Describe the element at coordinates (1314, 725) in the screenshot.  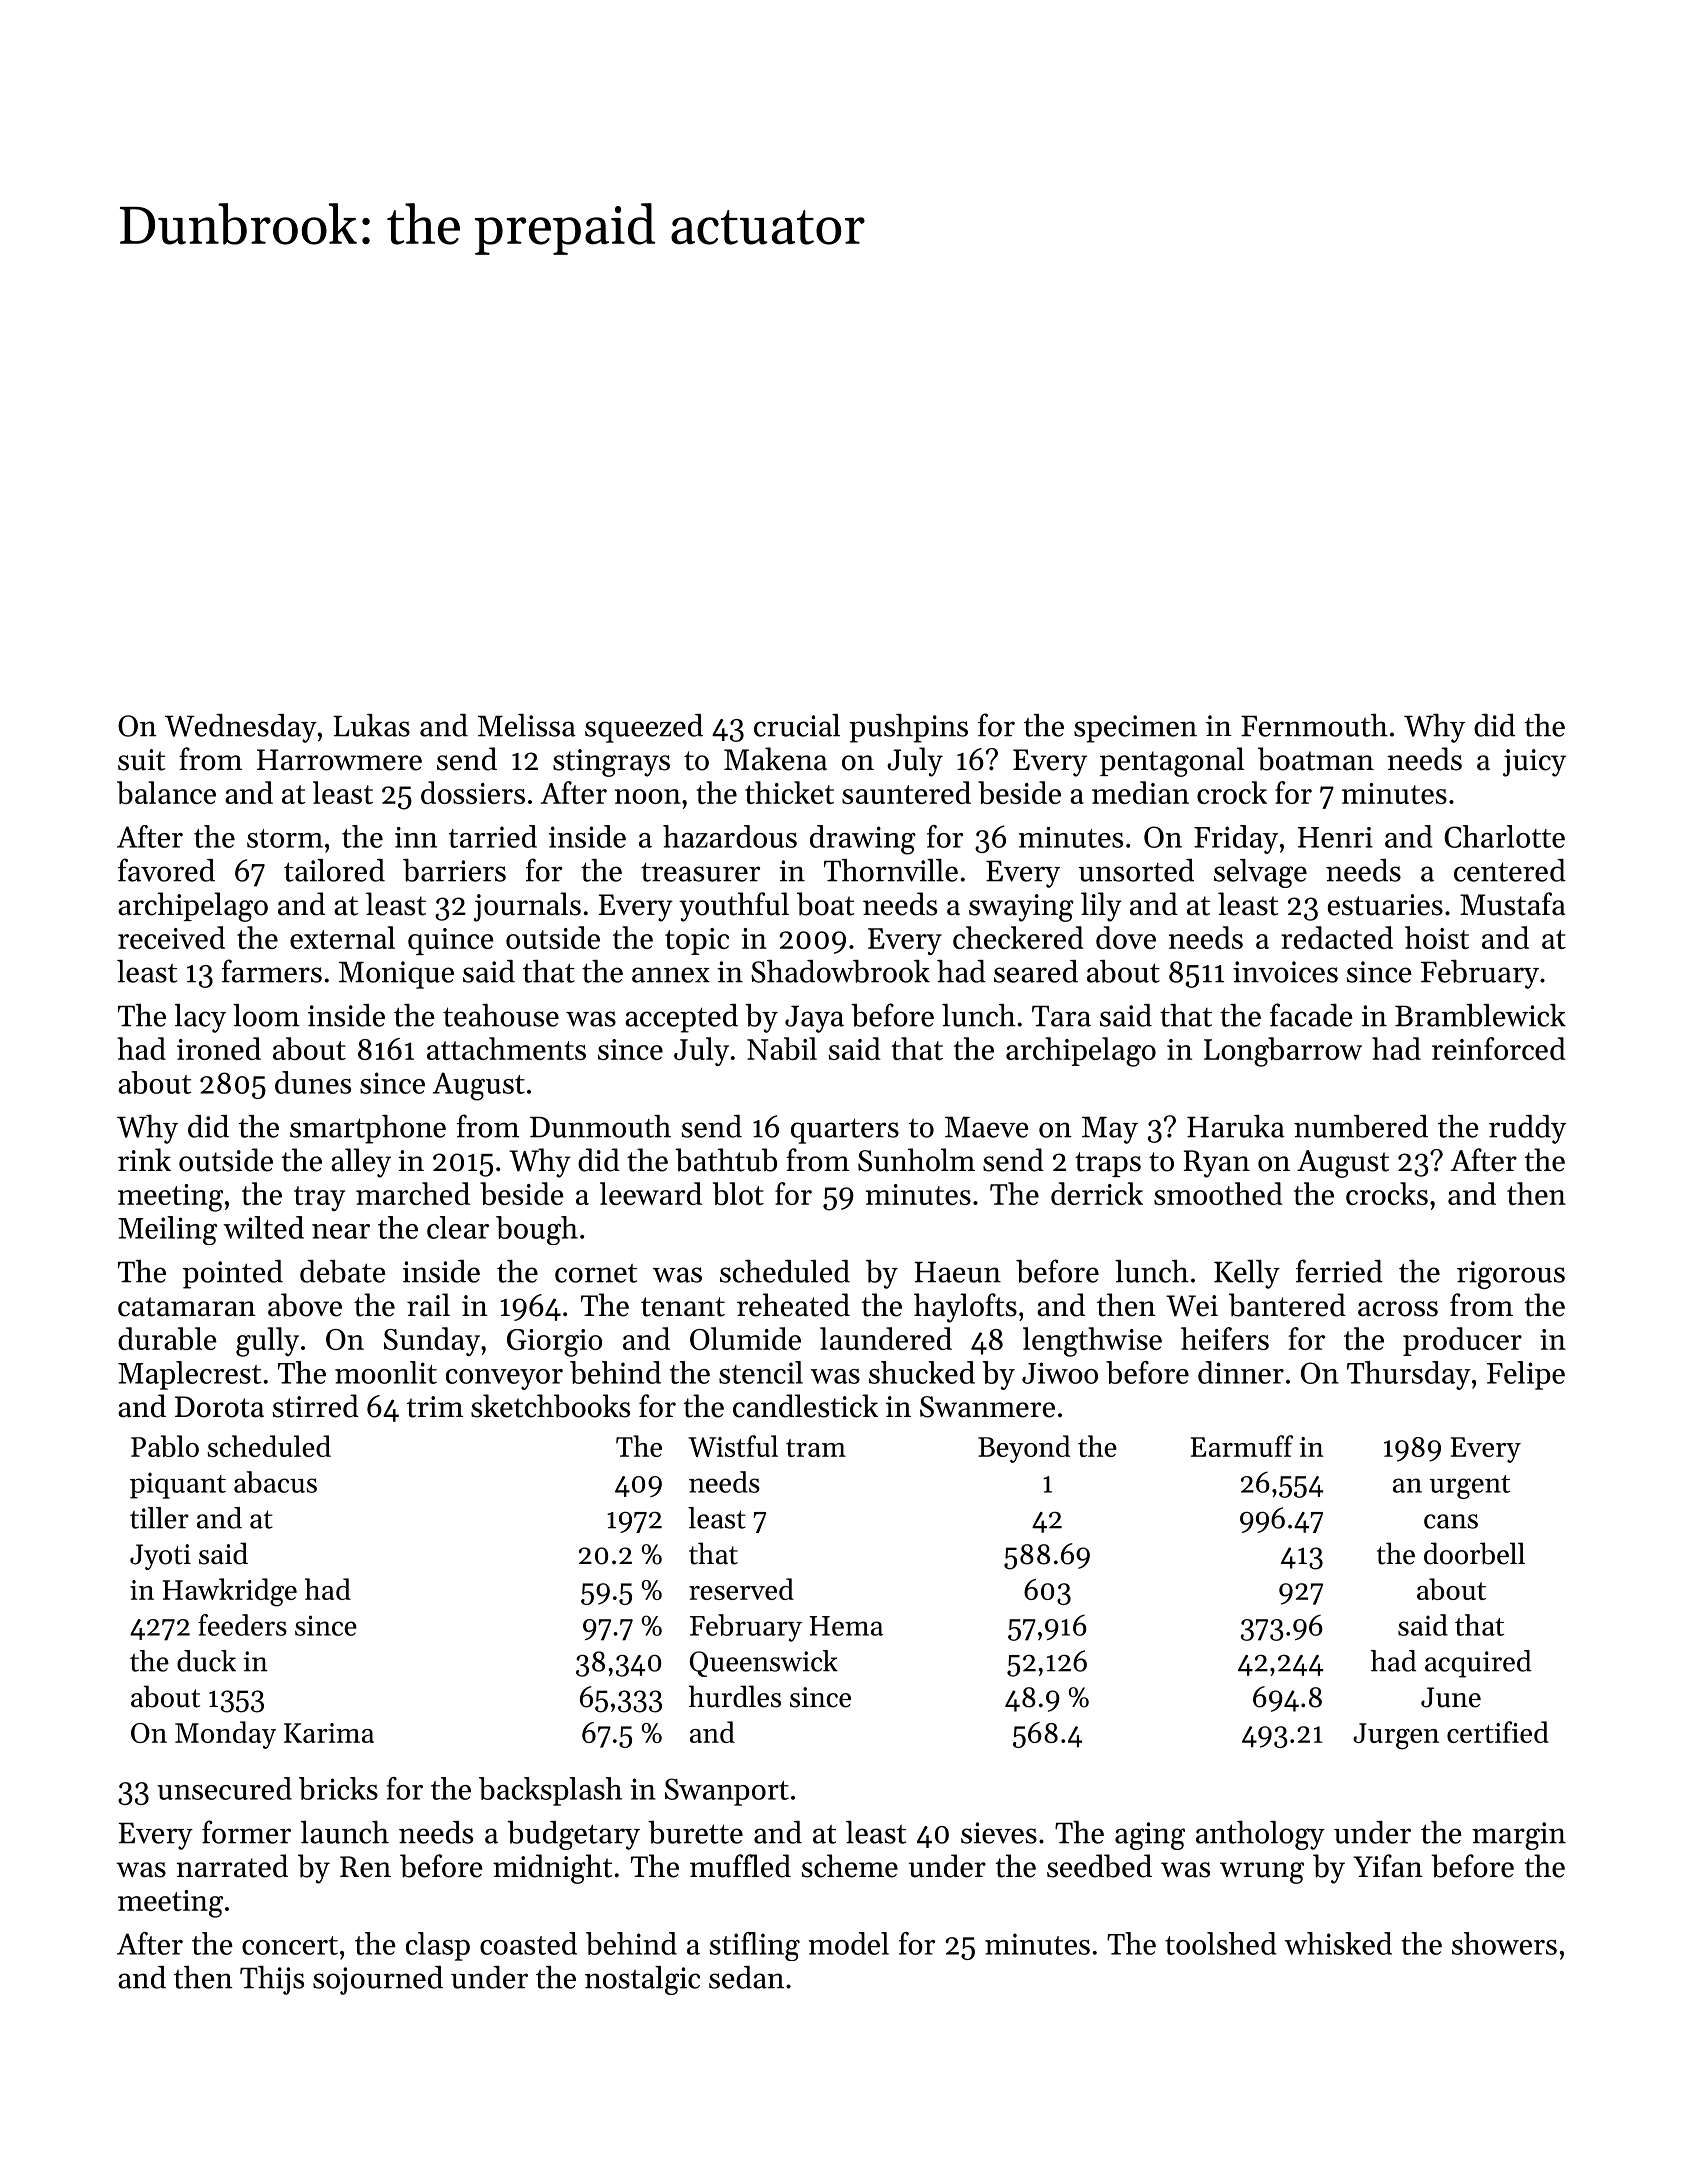
I see `Fernmouth` at that location.
